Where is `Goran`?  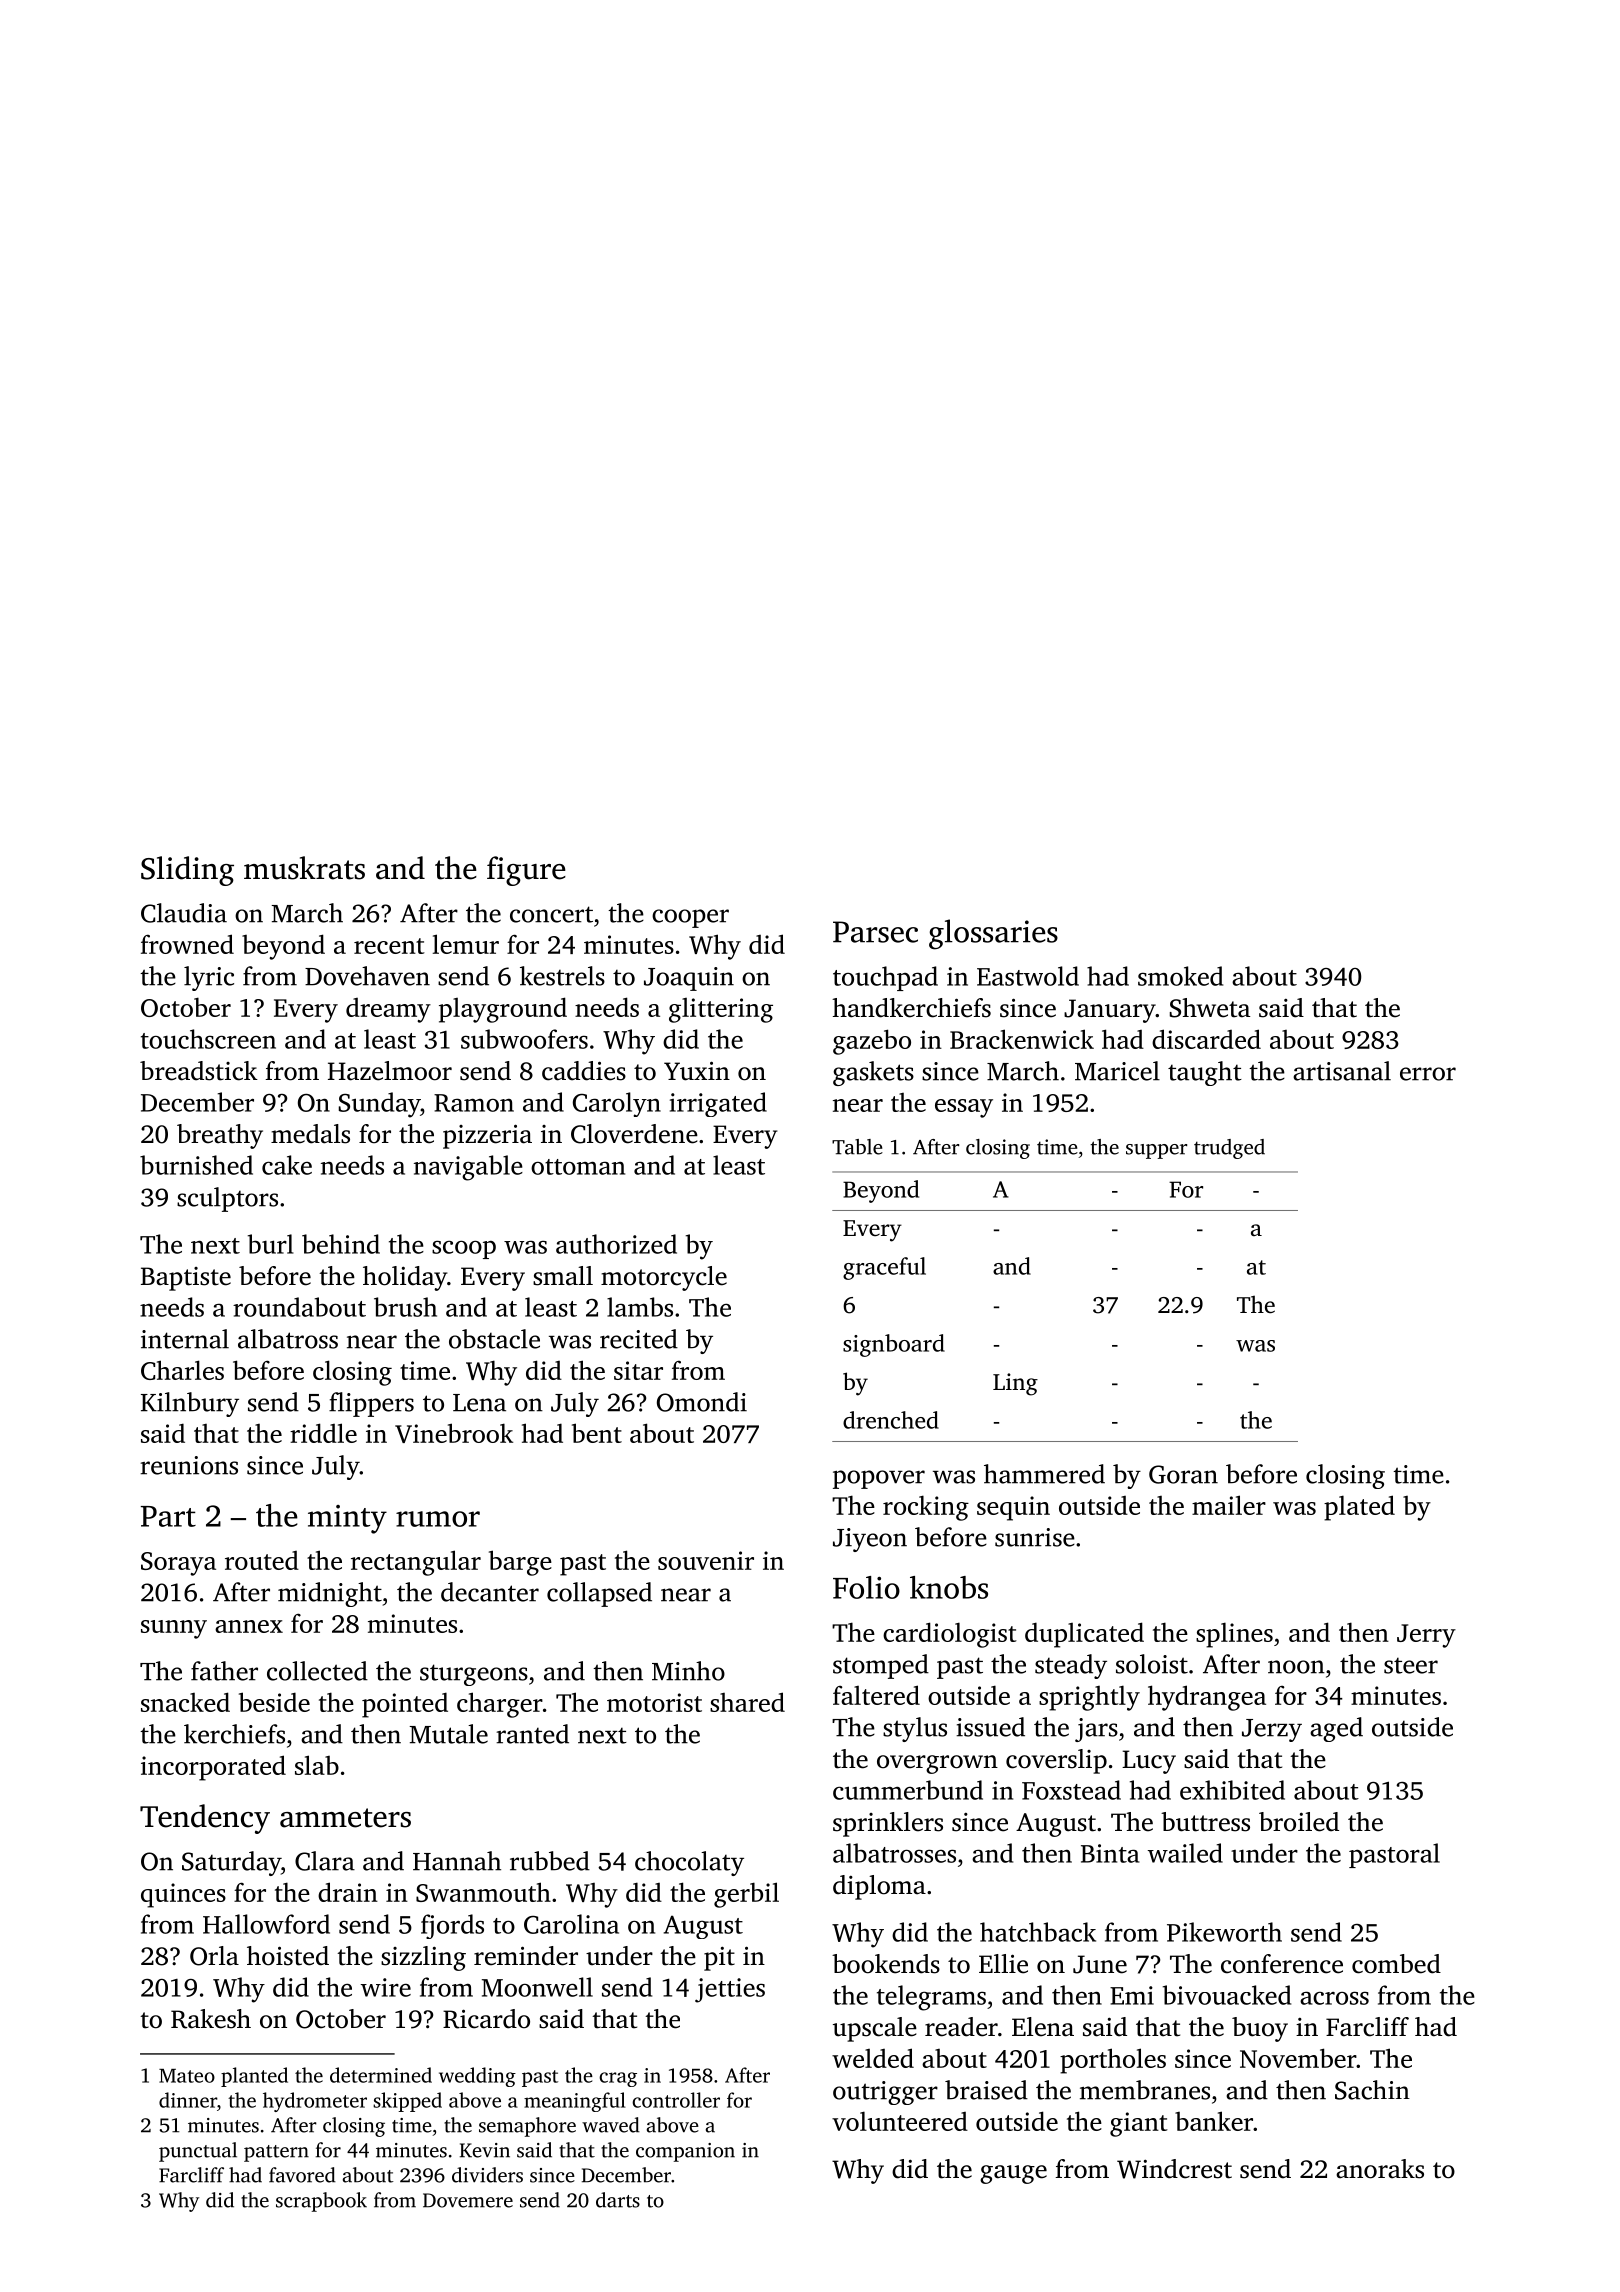 Goran is located at coordinates (1183, 1474).
